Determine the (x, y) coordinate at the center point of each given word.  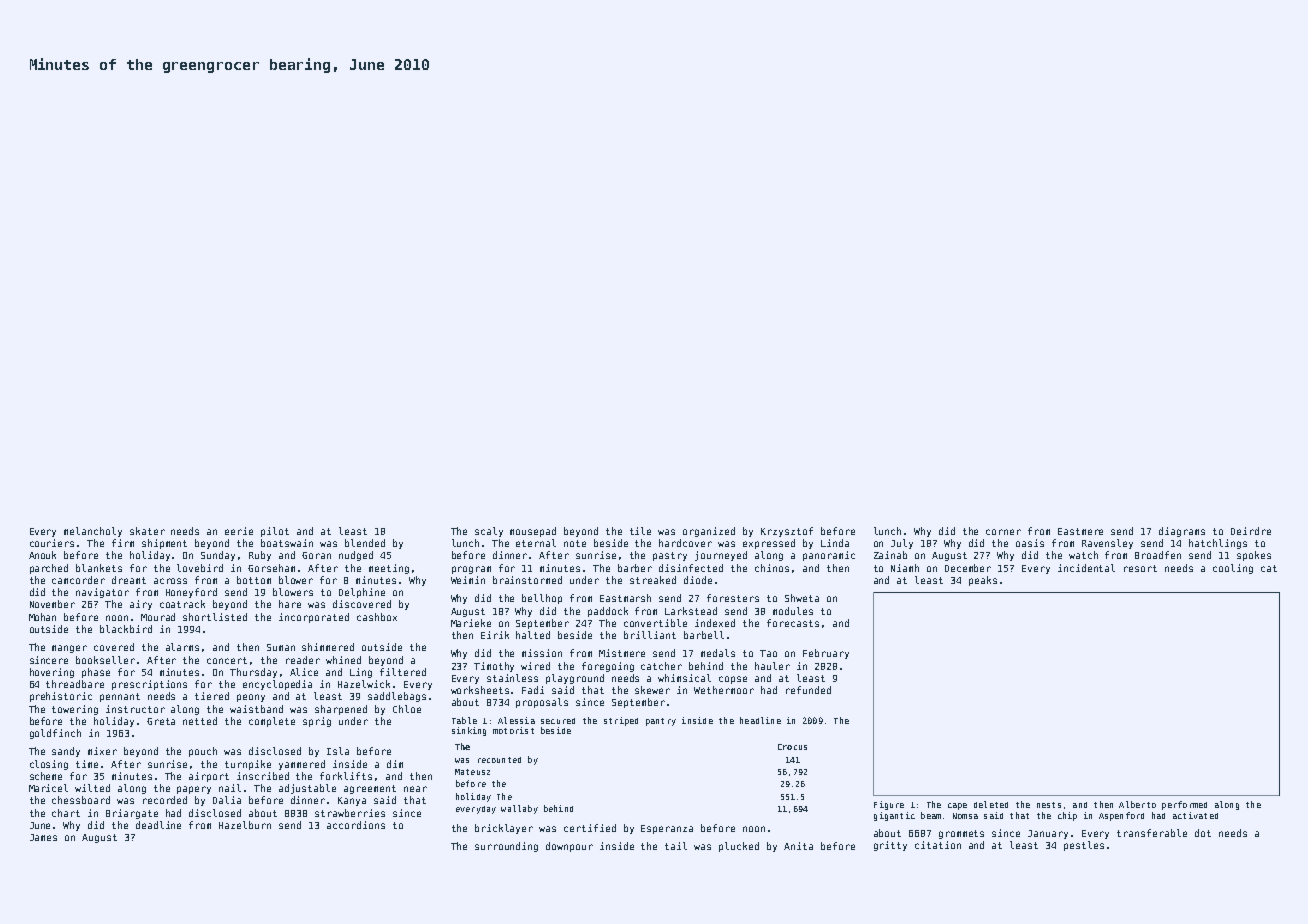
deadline (158, 825)
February (826, 654)
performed (1184, 805)
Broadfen (1158, 555)
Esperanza (667, 829)
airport (209, 777)
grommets (961, 834)
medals (718, 653)
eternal (536, 543)
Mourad (158, 617)
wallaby (519, 809)
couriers (52, 543)
